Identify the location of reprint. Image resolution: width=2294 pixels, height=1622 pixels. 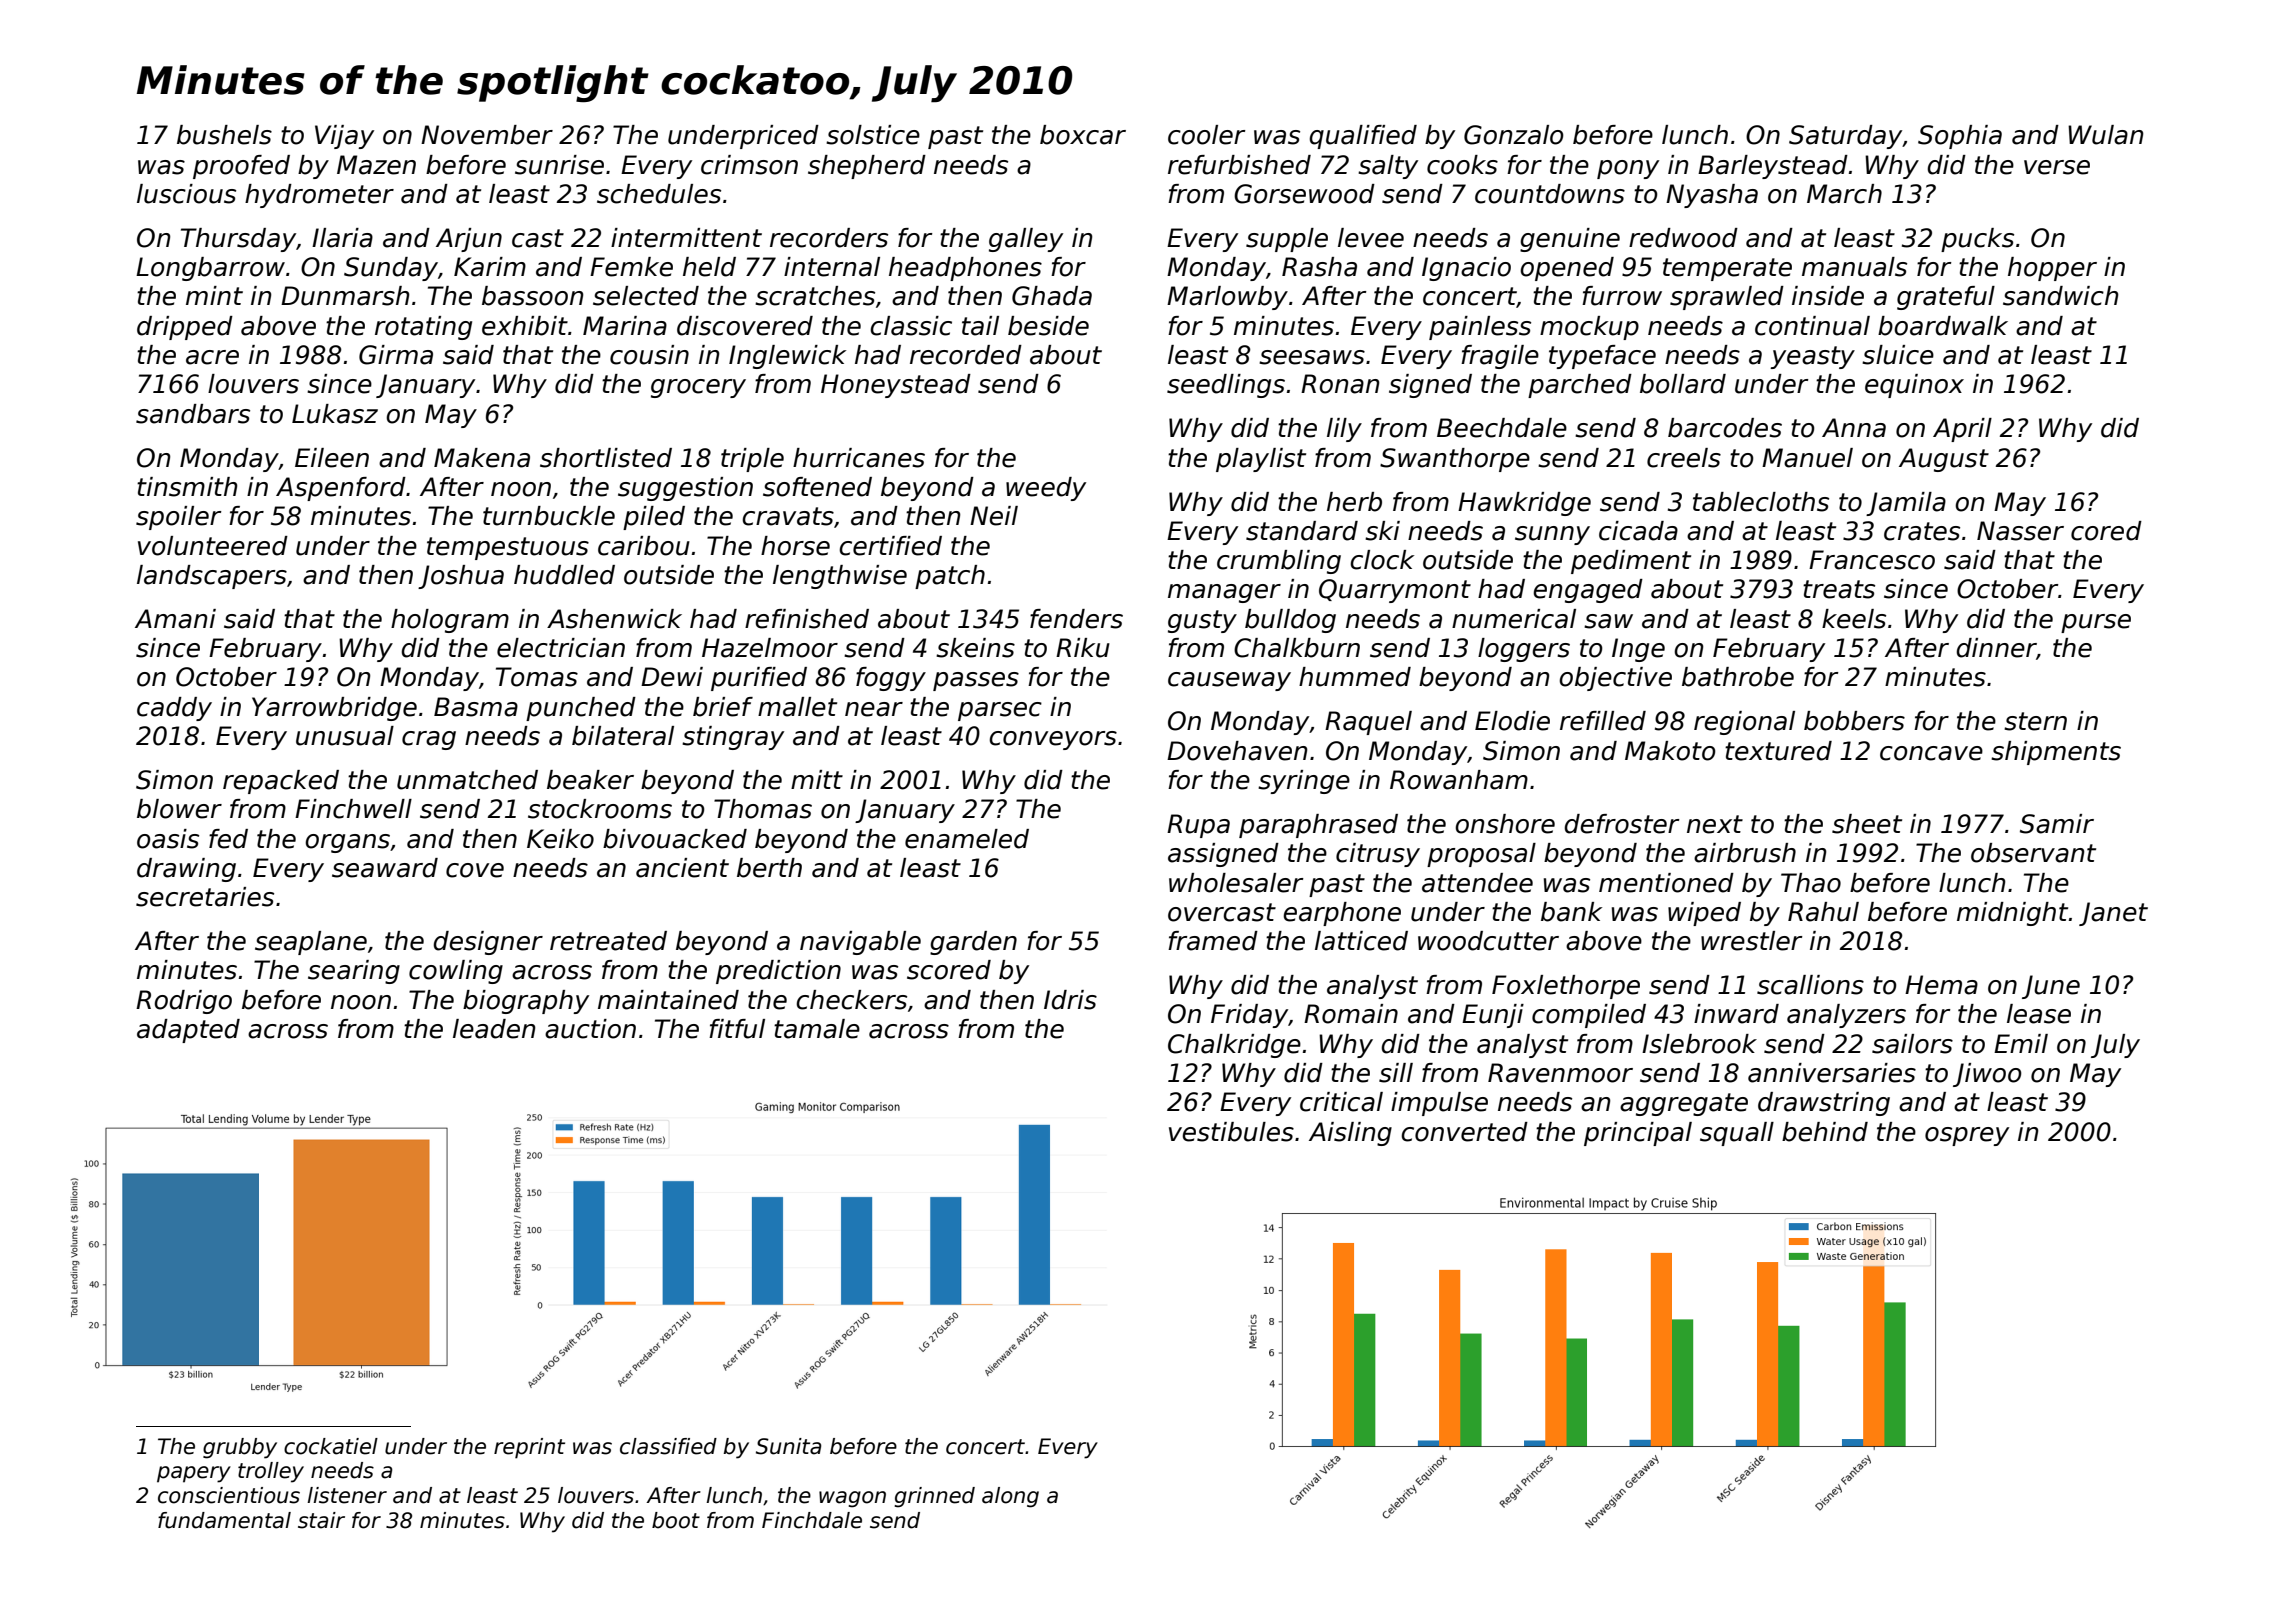
(529, 1448).
